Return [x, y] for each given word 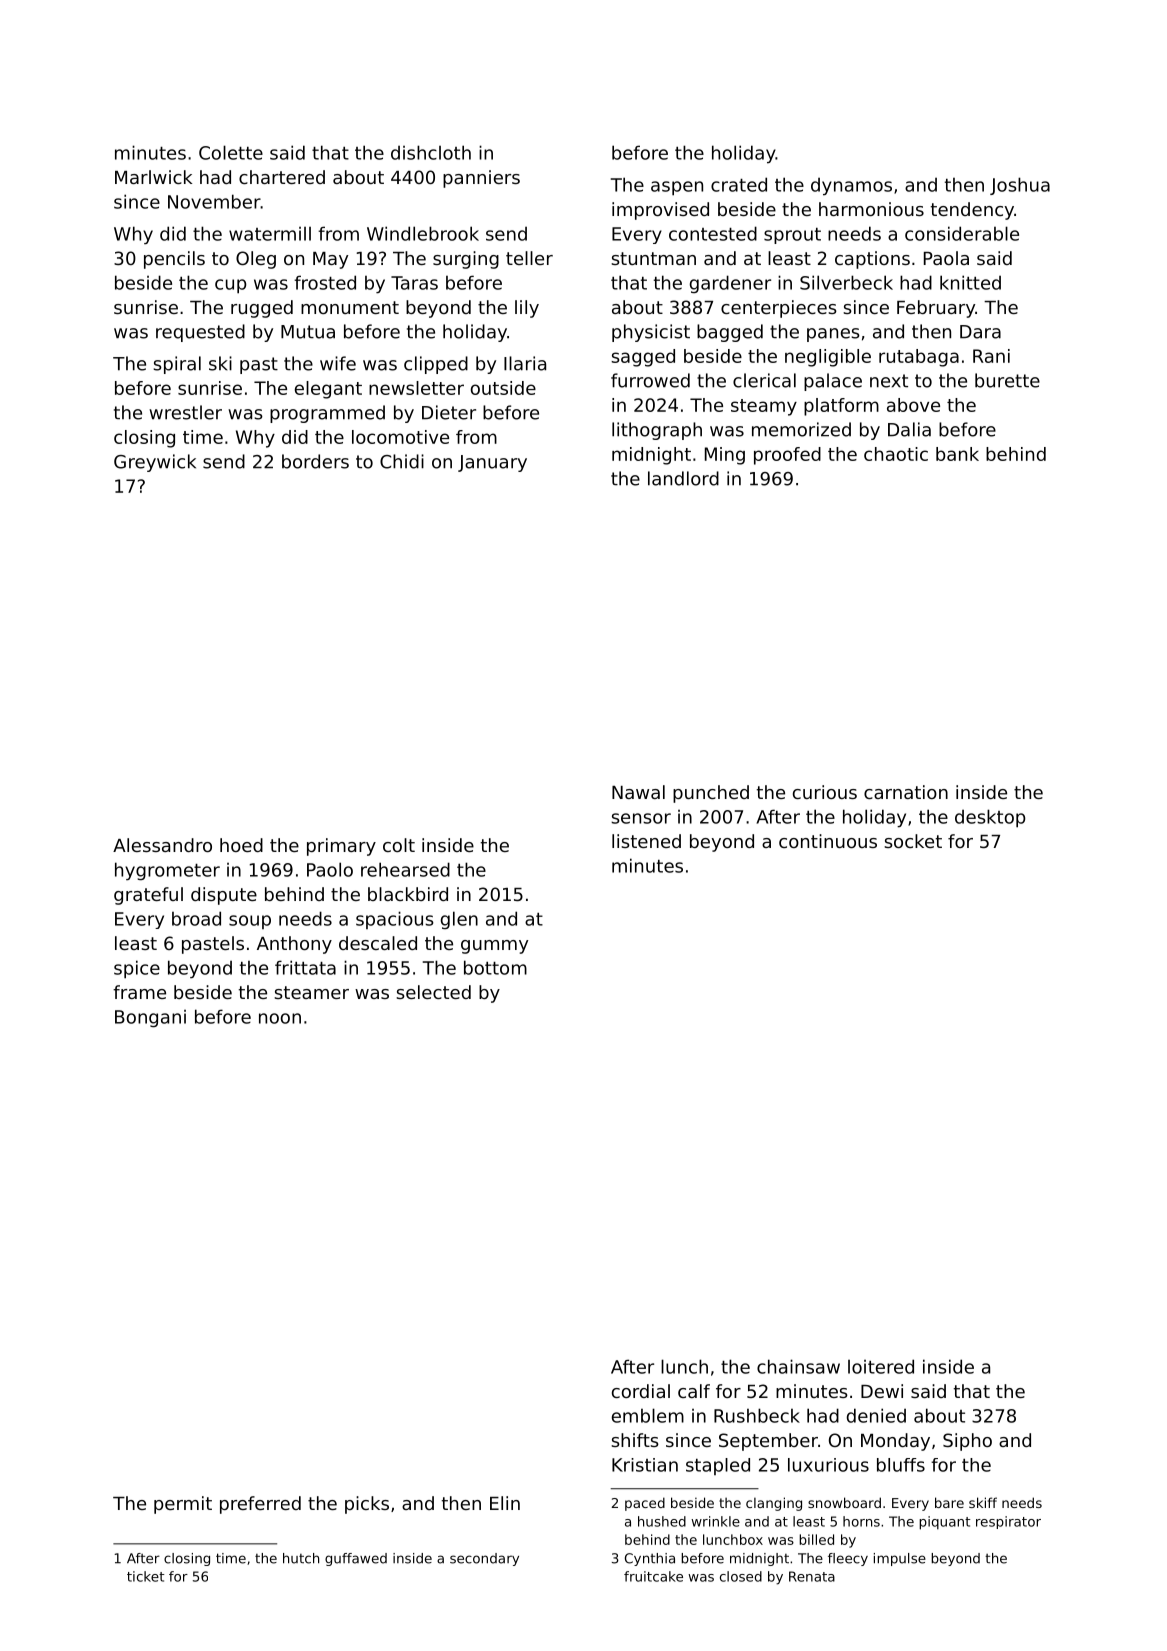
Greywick [155, 463]
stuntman [653, 258]
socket [913, 841]
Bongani [150, 1018]
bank [957, 454]
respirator [1008, 1522]
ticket [145, 1576]
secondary [484, 1559]
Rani [991, 356]
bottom [495, 967]
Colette [231, 152]
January [492, 463]
